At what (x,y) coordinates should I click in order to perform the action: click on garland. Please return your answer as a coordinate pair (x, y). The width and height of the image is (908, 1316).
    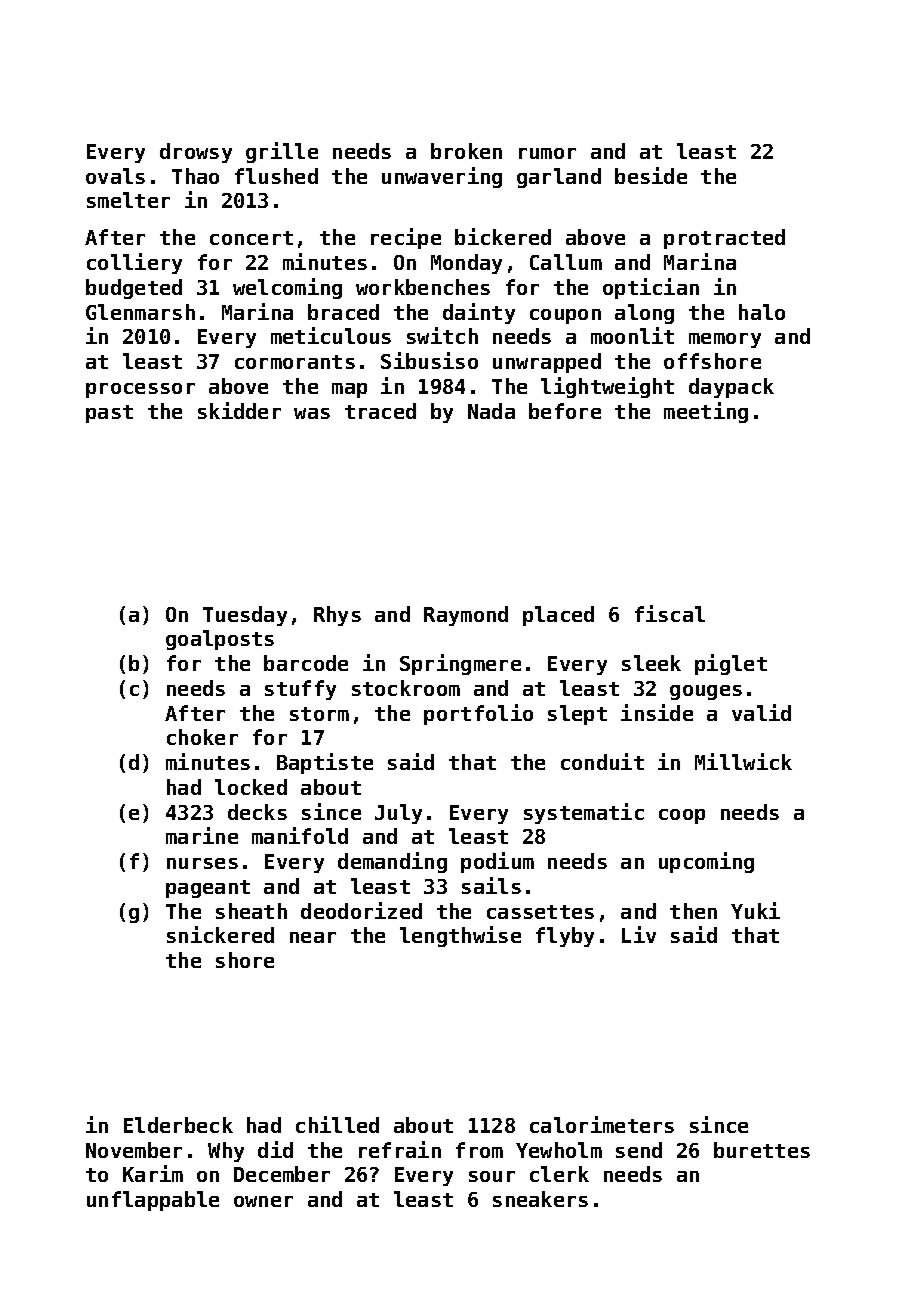
    Looking at the image, I should click on (559, 178).
